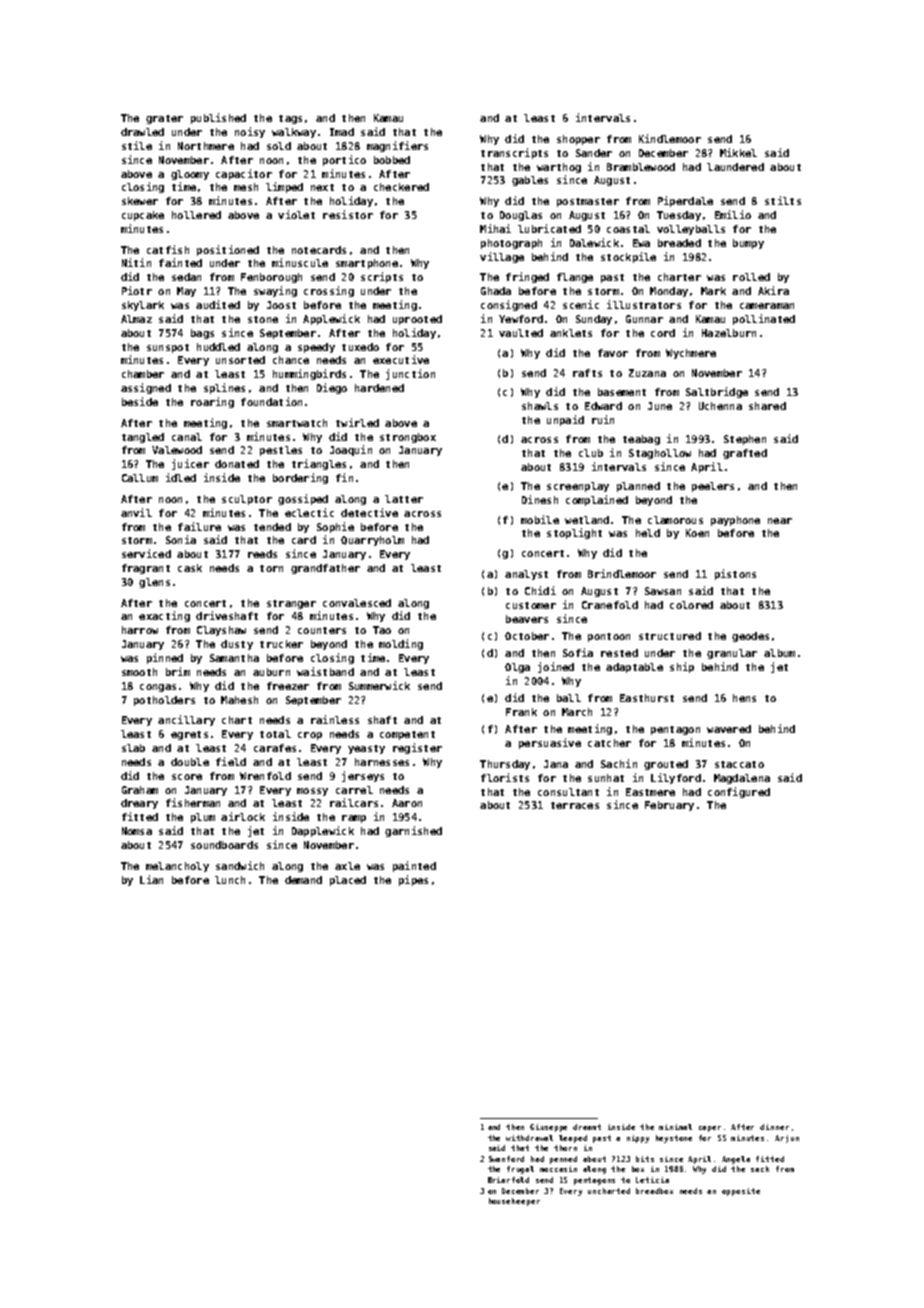  I want to click on wavered, so click(729, 729).
